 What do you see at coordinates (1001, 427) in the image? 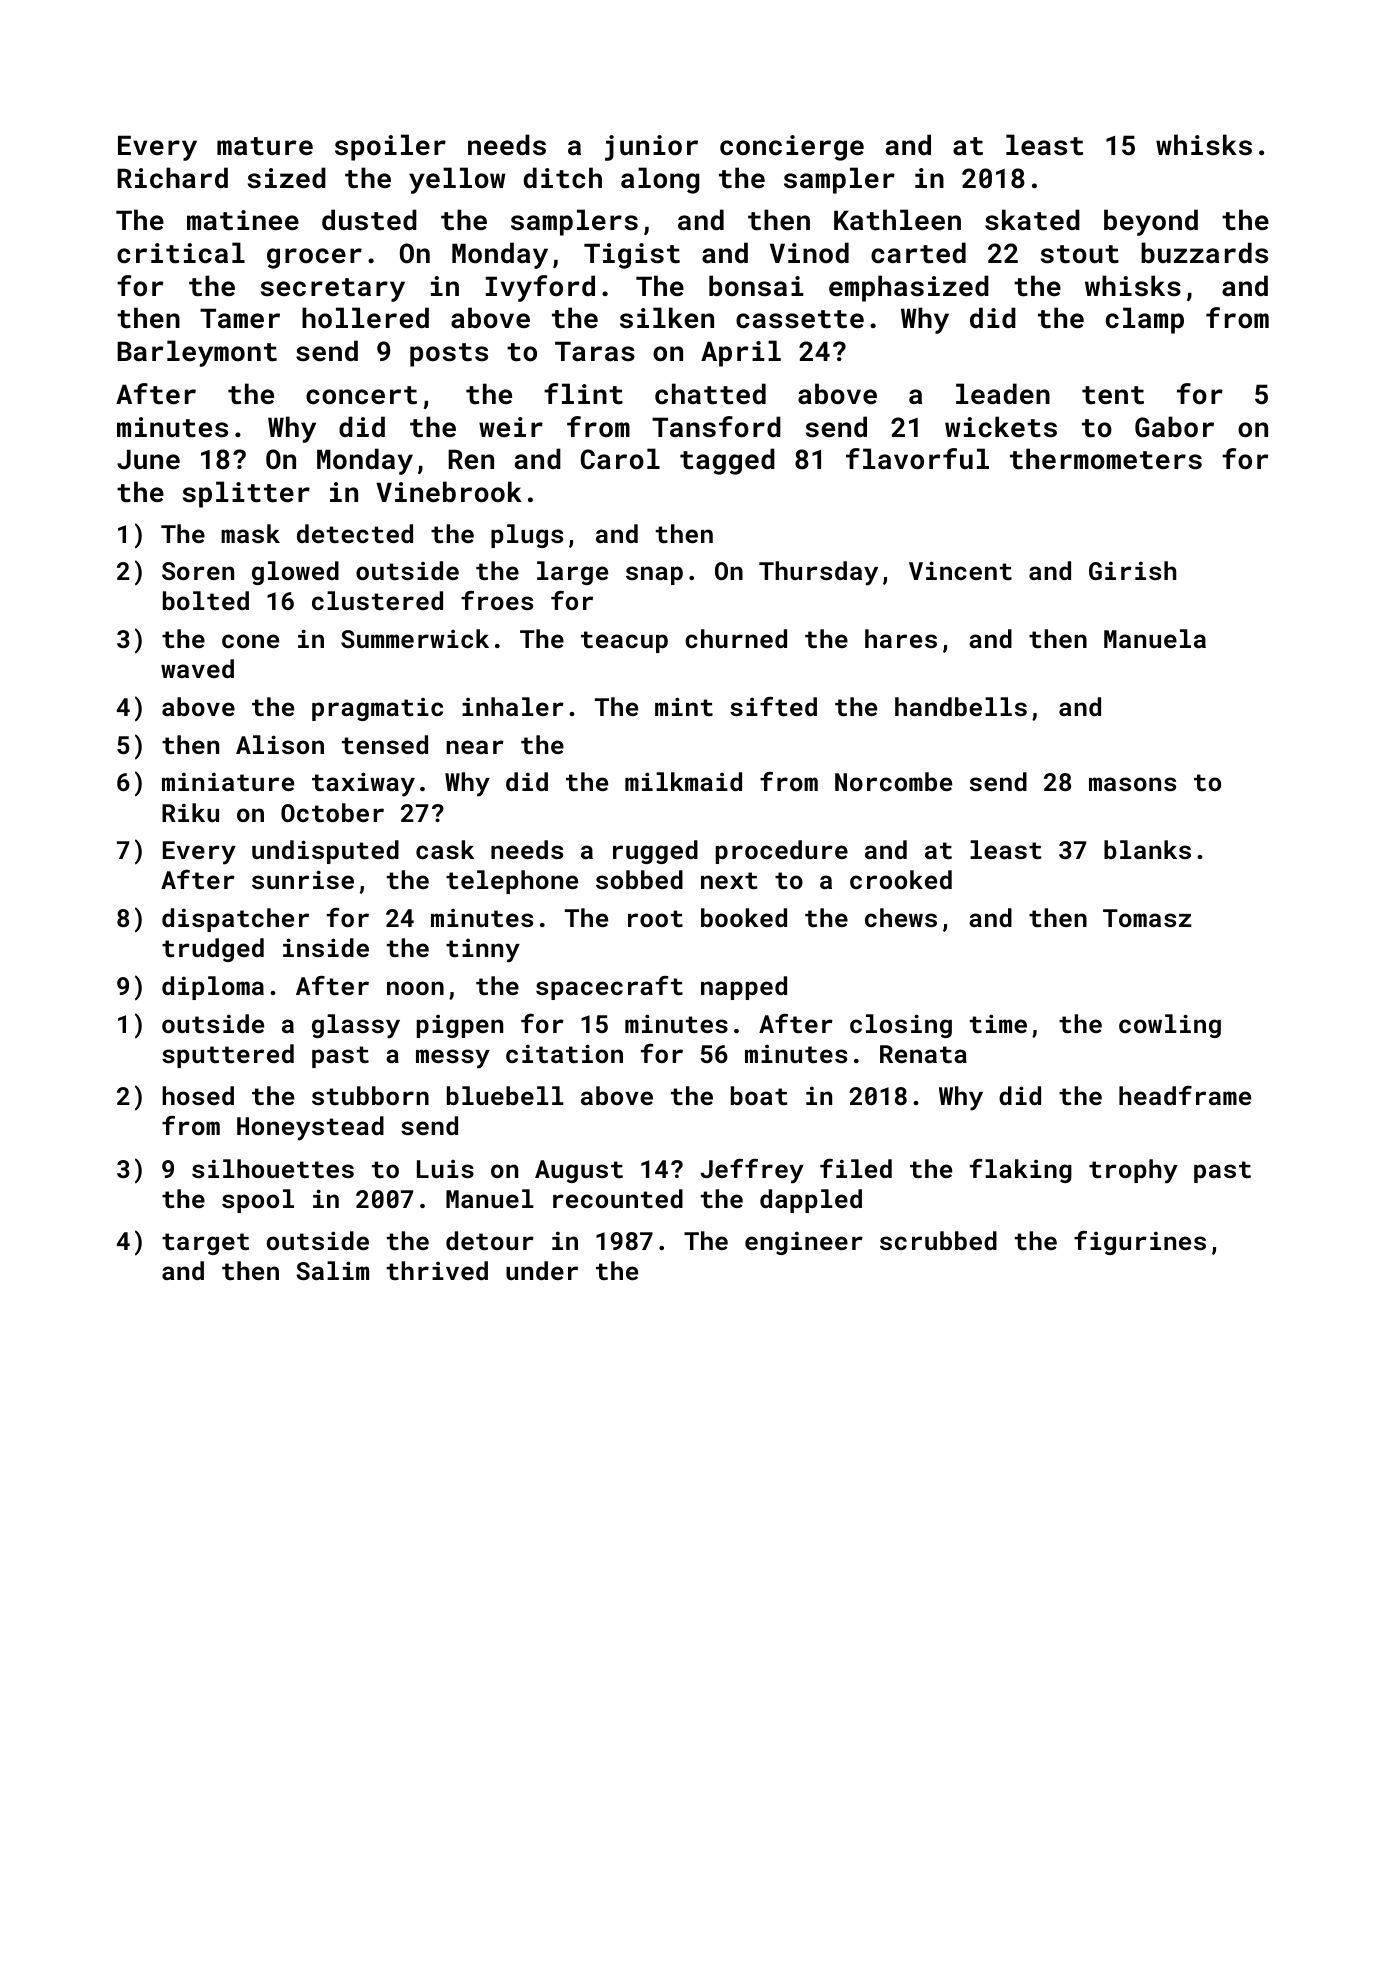
I see `wickets` at bounding box center [1001, 427].
